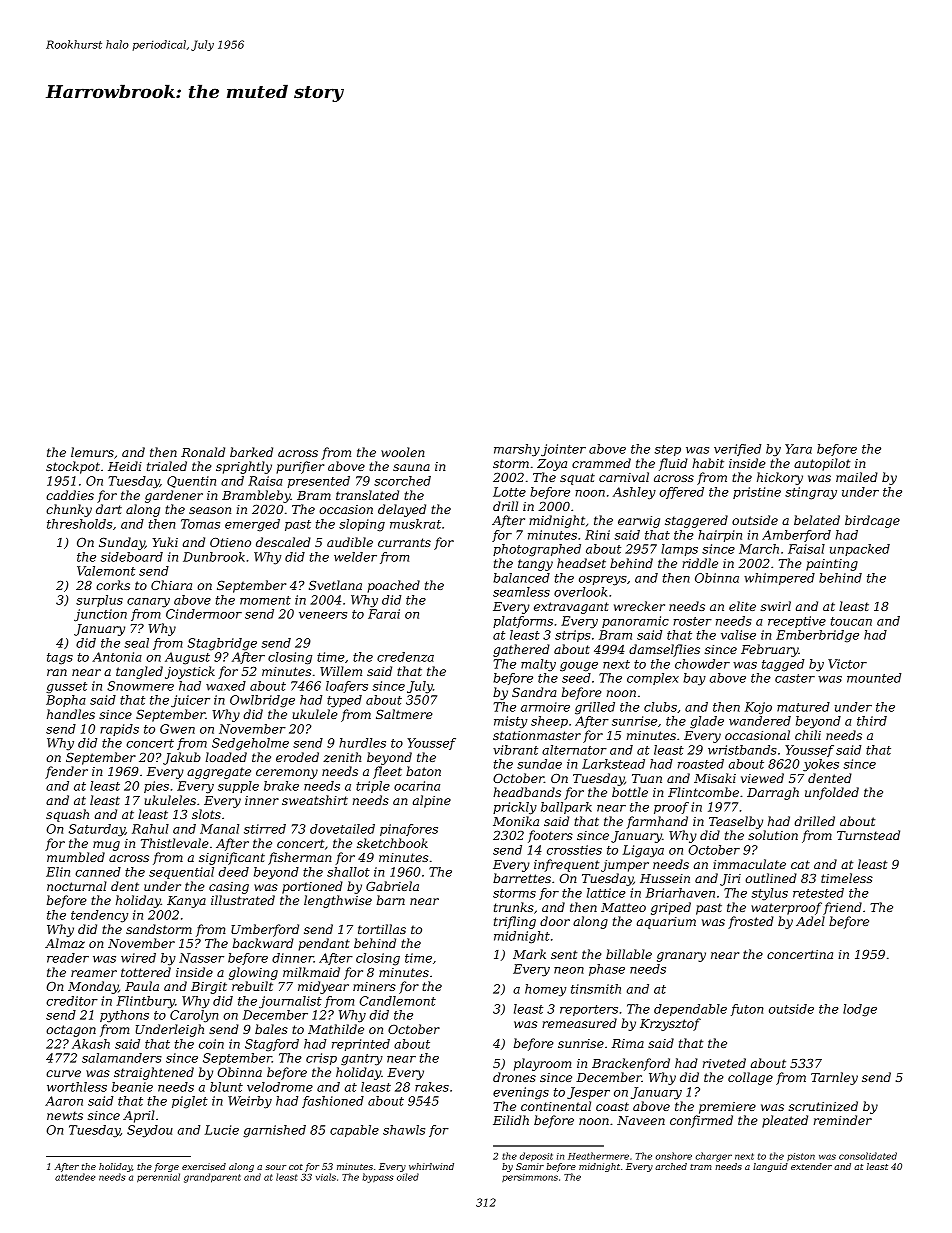  I want to click on Ronald, so click(203, 452).
